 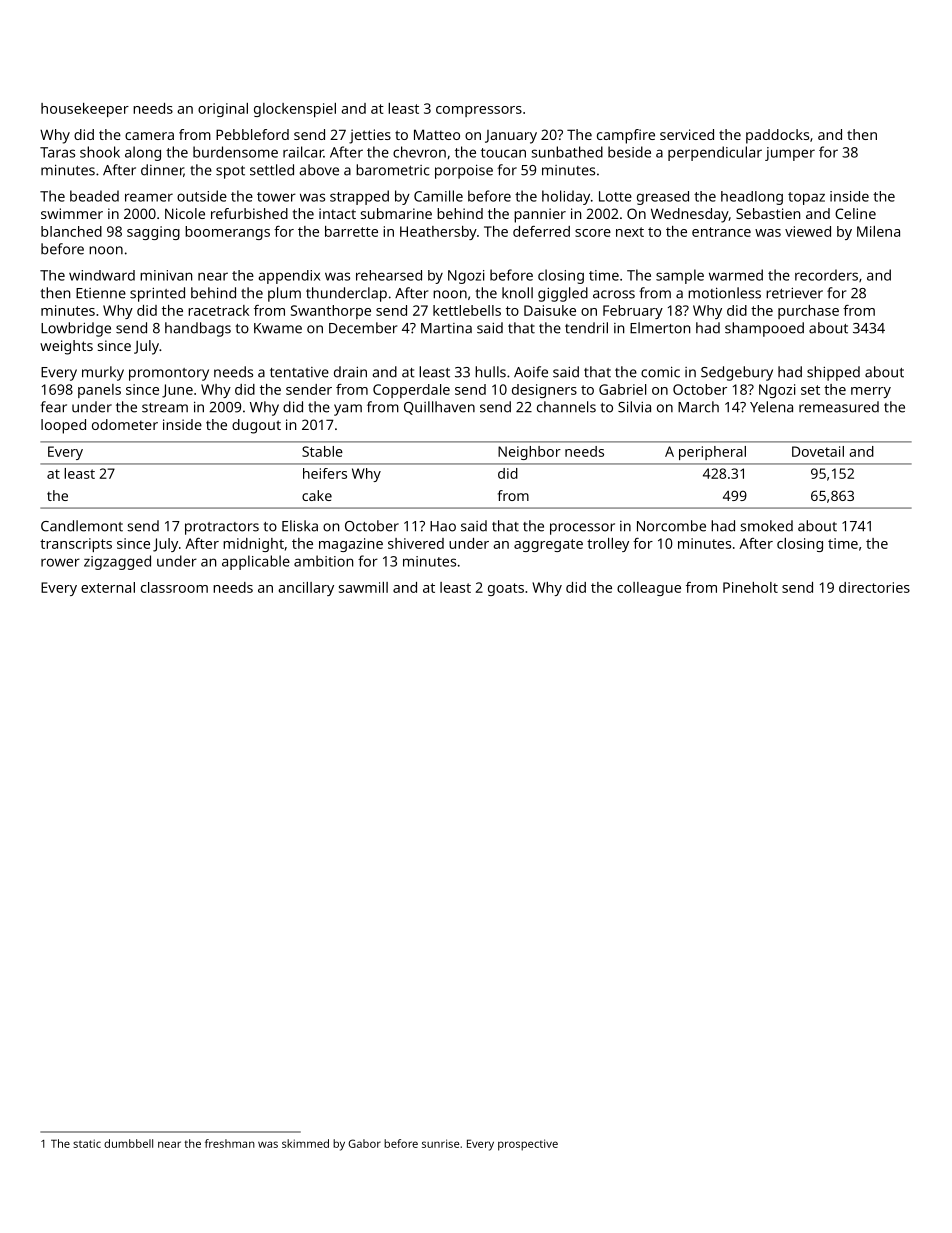 What do you see at coordinates (306, 589) in the screenshot?
I see `ancillary` at bounding box center [306, 589].
